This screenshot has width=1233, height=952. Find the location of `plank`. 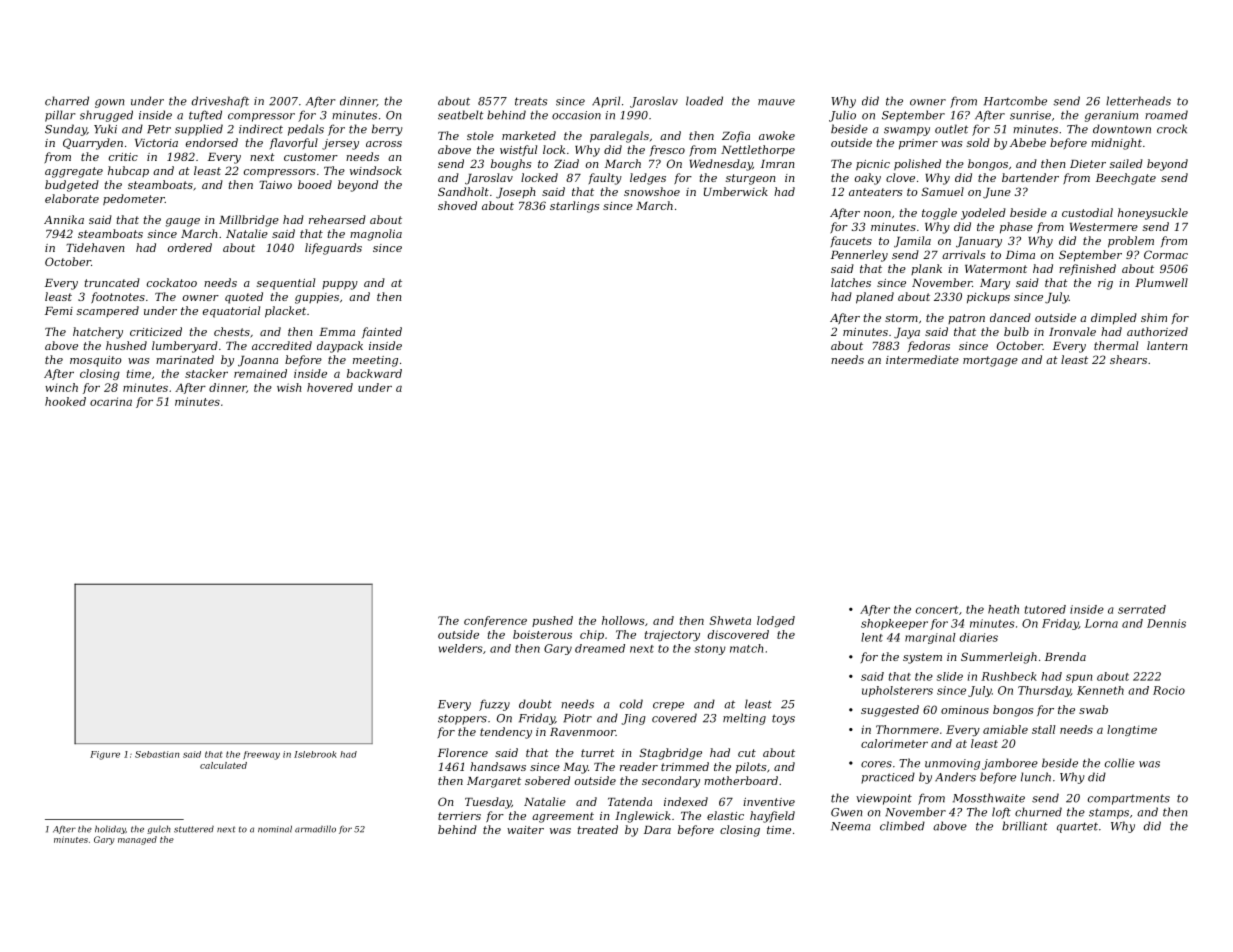

plank is located at coordinates (926, 269).
